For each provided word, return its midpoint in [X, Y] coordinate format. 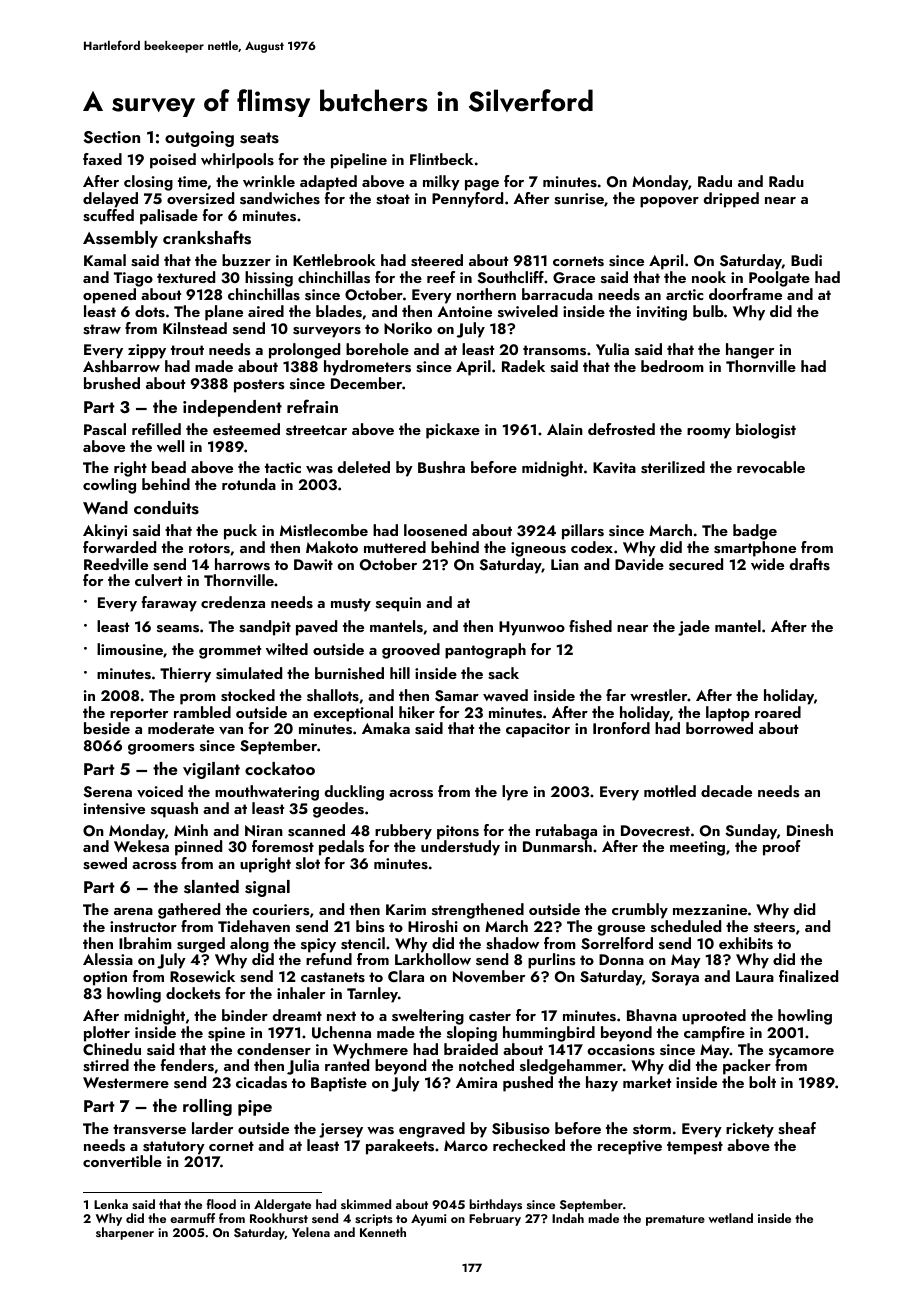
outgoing [199, 139]
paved [316, 628]
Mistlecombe [324, 530]
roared [778, 712]
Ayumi [428, 1220]
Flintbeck [441, 159]
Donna [621, 959]
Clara [406, 976]
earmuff [192, 1218]
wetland [730, 1218]
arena [133, 911]
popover [669, 202]
